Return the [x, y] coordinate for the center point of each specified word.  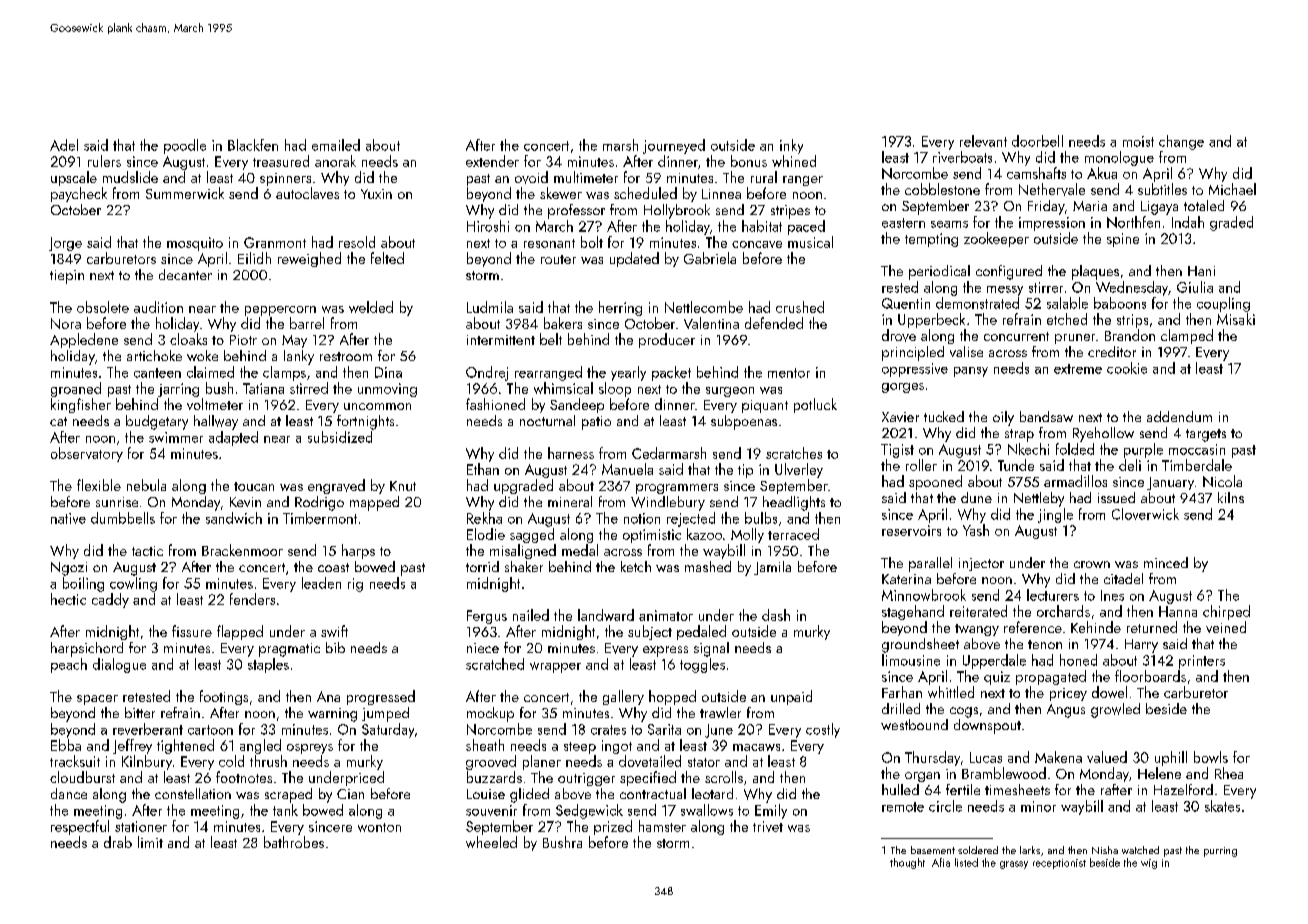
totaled [1204, 205]
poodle [185, 146]
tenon [1045, 644]
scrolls [724, 777]
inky [791, 146]
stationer [141, 826]
